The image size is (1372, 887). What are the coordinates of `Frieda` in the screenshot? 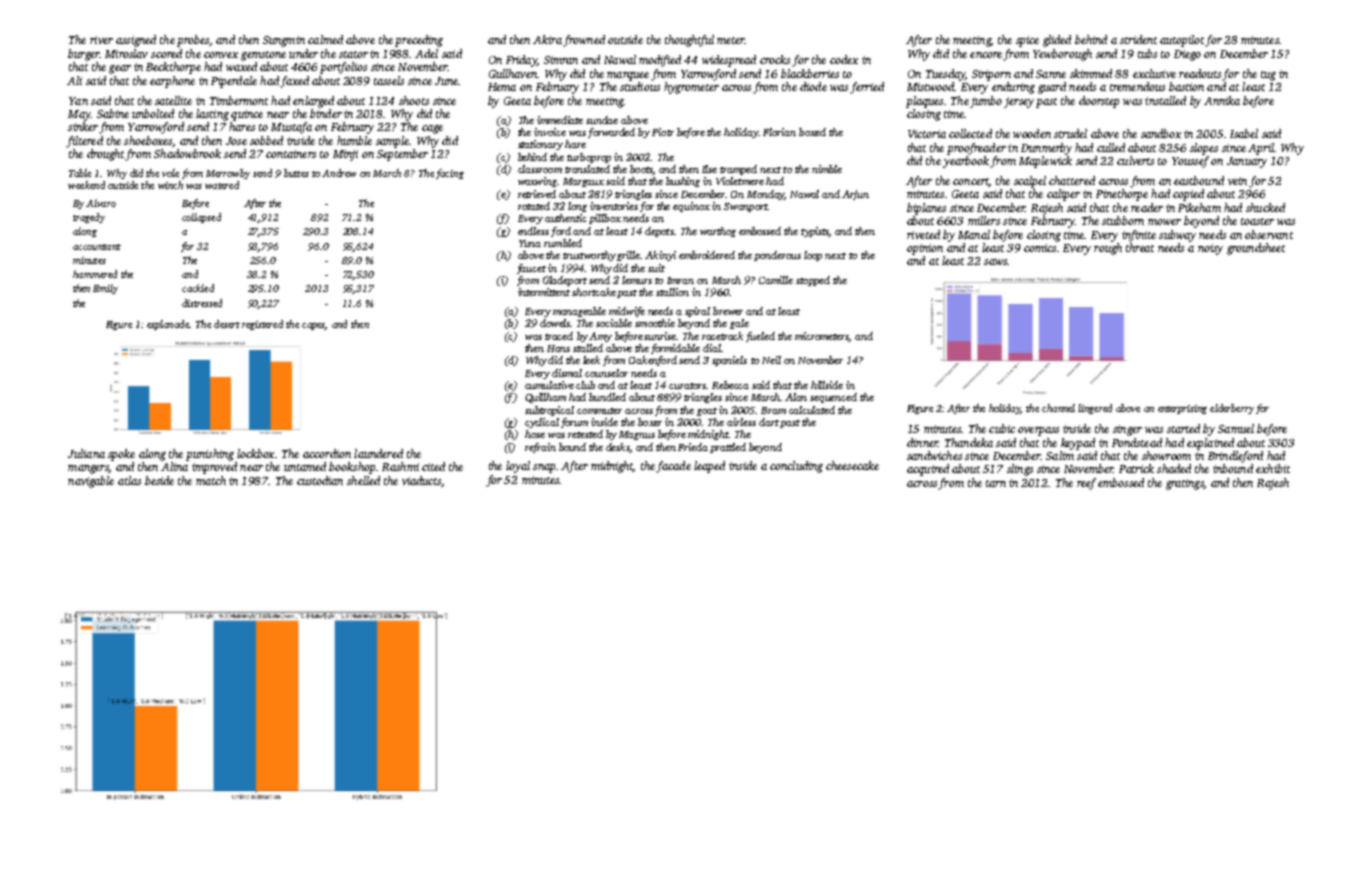 It's located at (693, 447).
